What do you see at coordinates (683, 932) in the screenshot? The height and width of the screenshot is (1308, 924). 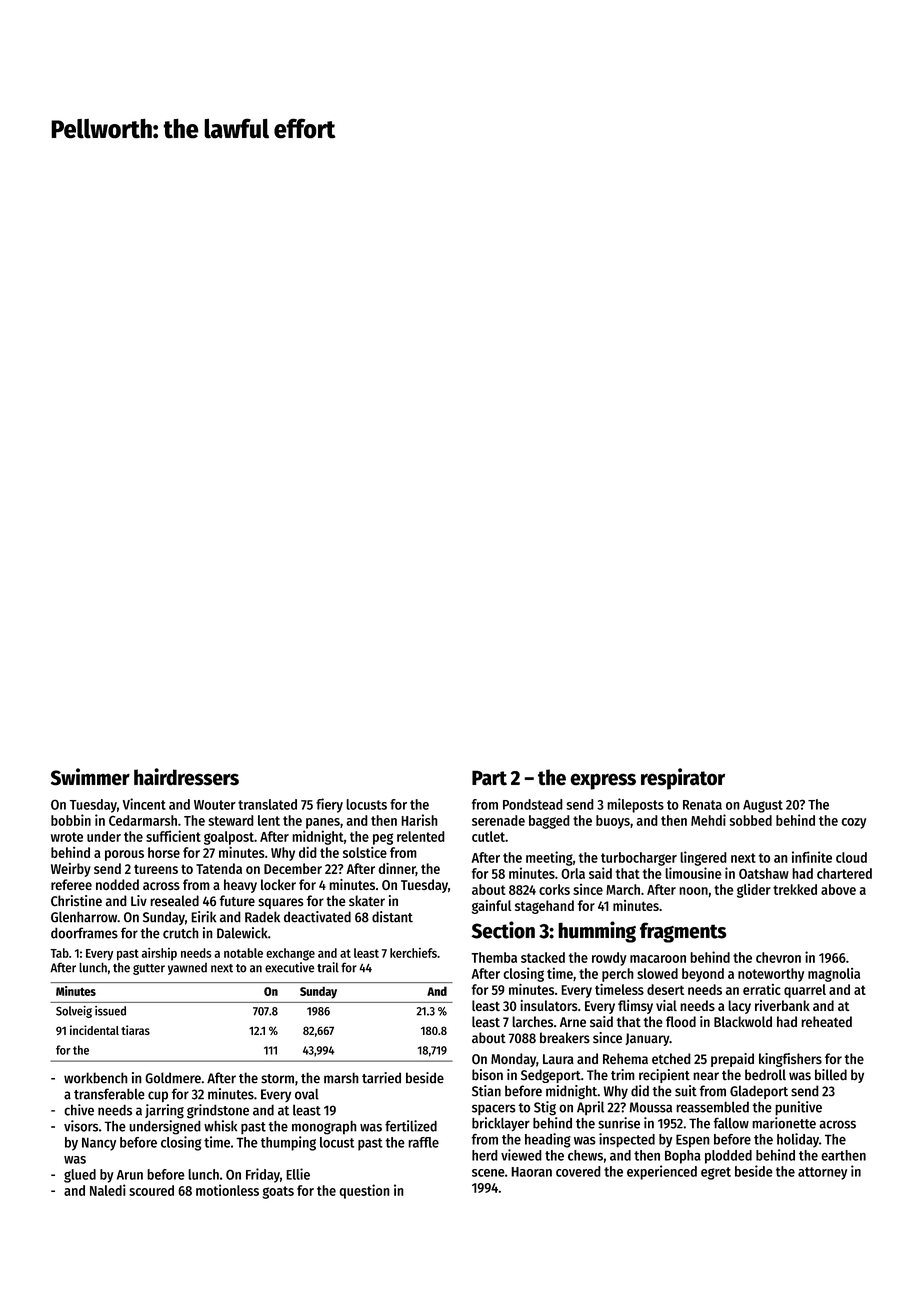 I see `fragments` at bounding box center [683, 932].
